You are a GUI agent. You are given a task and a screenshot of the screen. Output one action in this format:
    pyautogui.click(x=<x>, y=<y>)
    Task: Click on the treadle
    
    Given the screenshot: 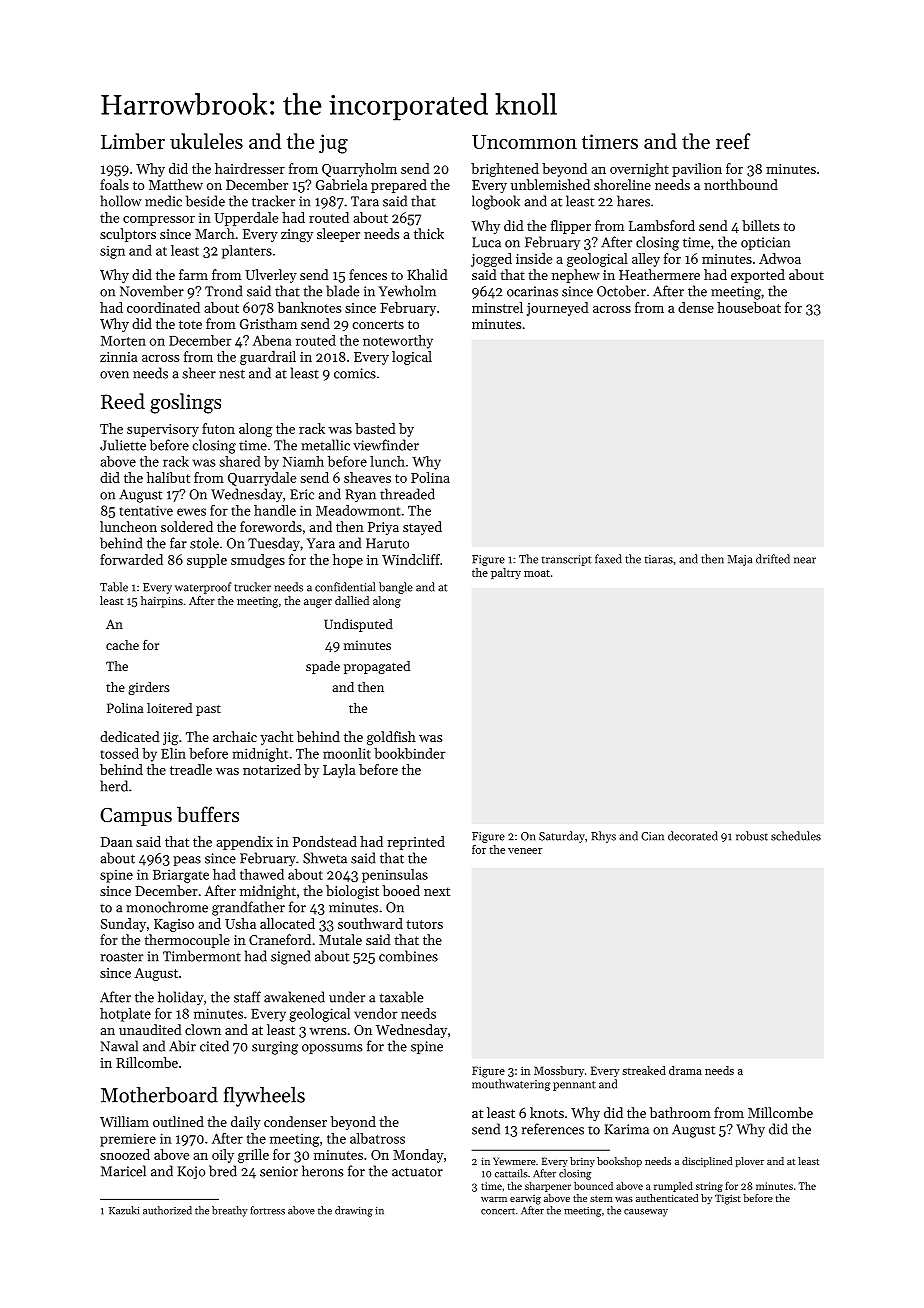 What is the action you would take?
    pyautogui.click(x=191, y=769)
